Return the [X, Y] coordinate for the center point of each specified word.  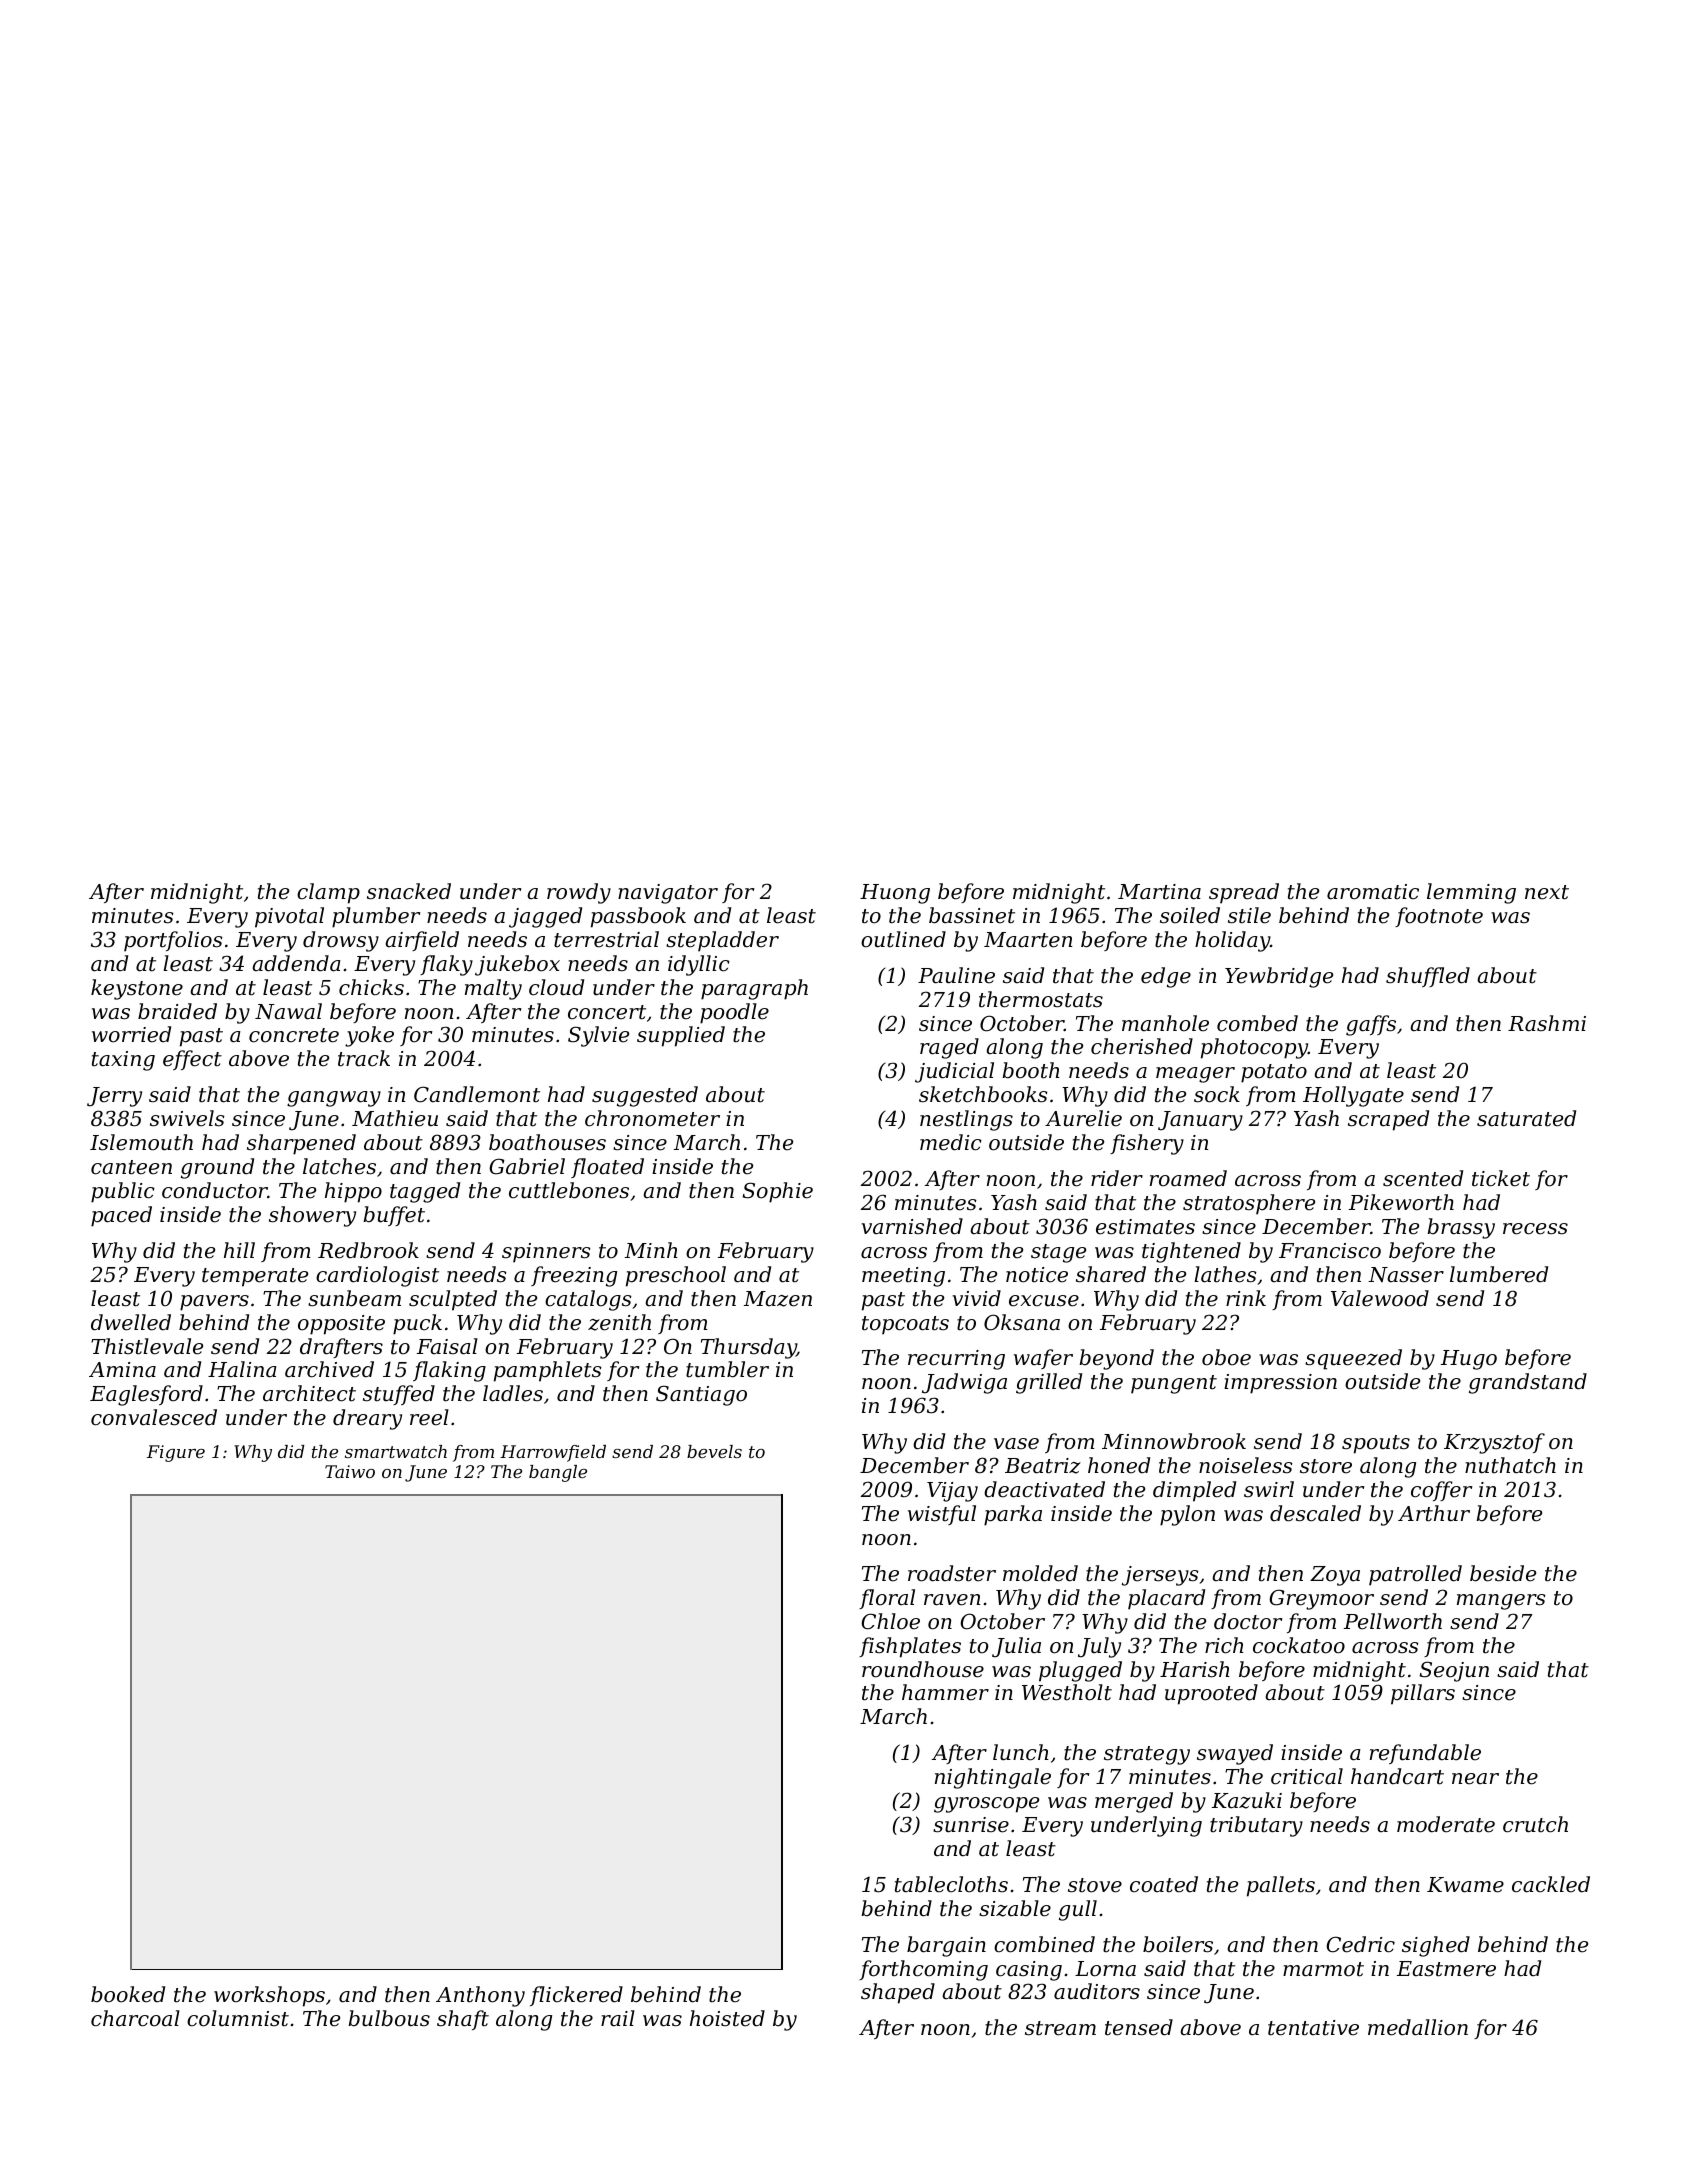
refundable [1425, 1754]
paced [121, 1216]
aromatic [1373, 892]
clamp [328, 893]
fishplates [910, 1647]
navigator [668, 894]
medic [951, 1142]
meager [1195, 1075]
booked [128, 1994]
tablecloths [951, 1884]
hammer [945, 1692]
